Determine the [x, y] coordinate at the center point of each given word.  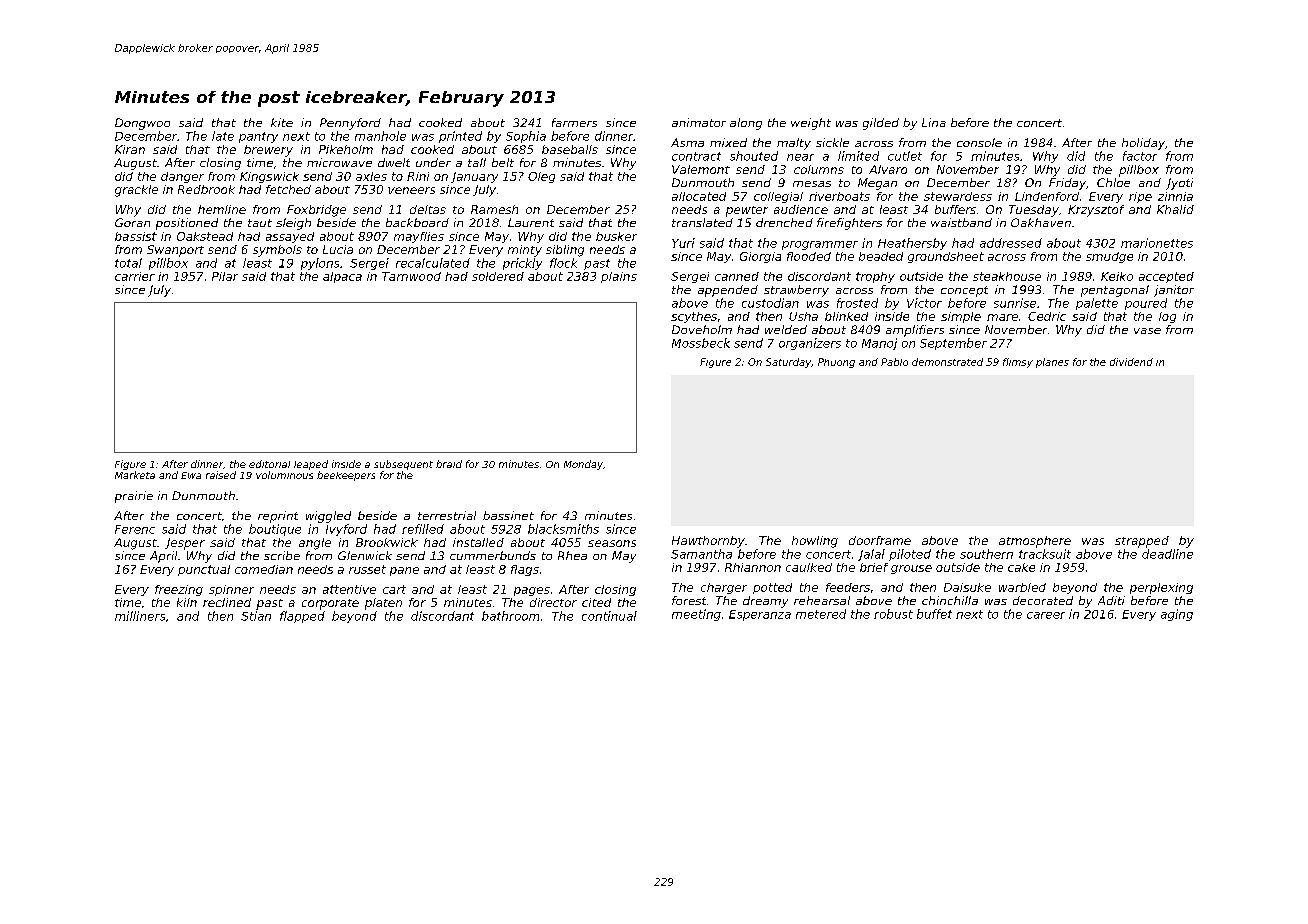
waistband [961, 222]
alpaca [342, 277]
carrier [135, 276]
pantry [258, 137]
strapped [1142, 542]
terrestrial [447, 515]
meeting [696, 615]
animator [699, 122]
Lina [934, 122]
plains [619, 277]
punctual [204, 570]
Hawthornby [708, 542]
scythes [694, 317]
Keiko [1117, 276]
